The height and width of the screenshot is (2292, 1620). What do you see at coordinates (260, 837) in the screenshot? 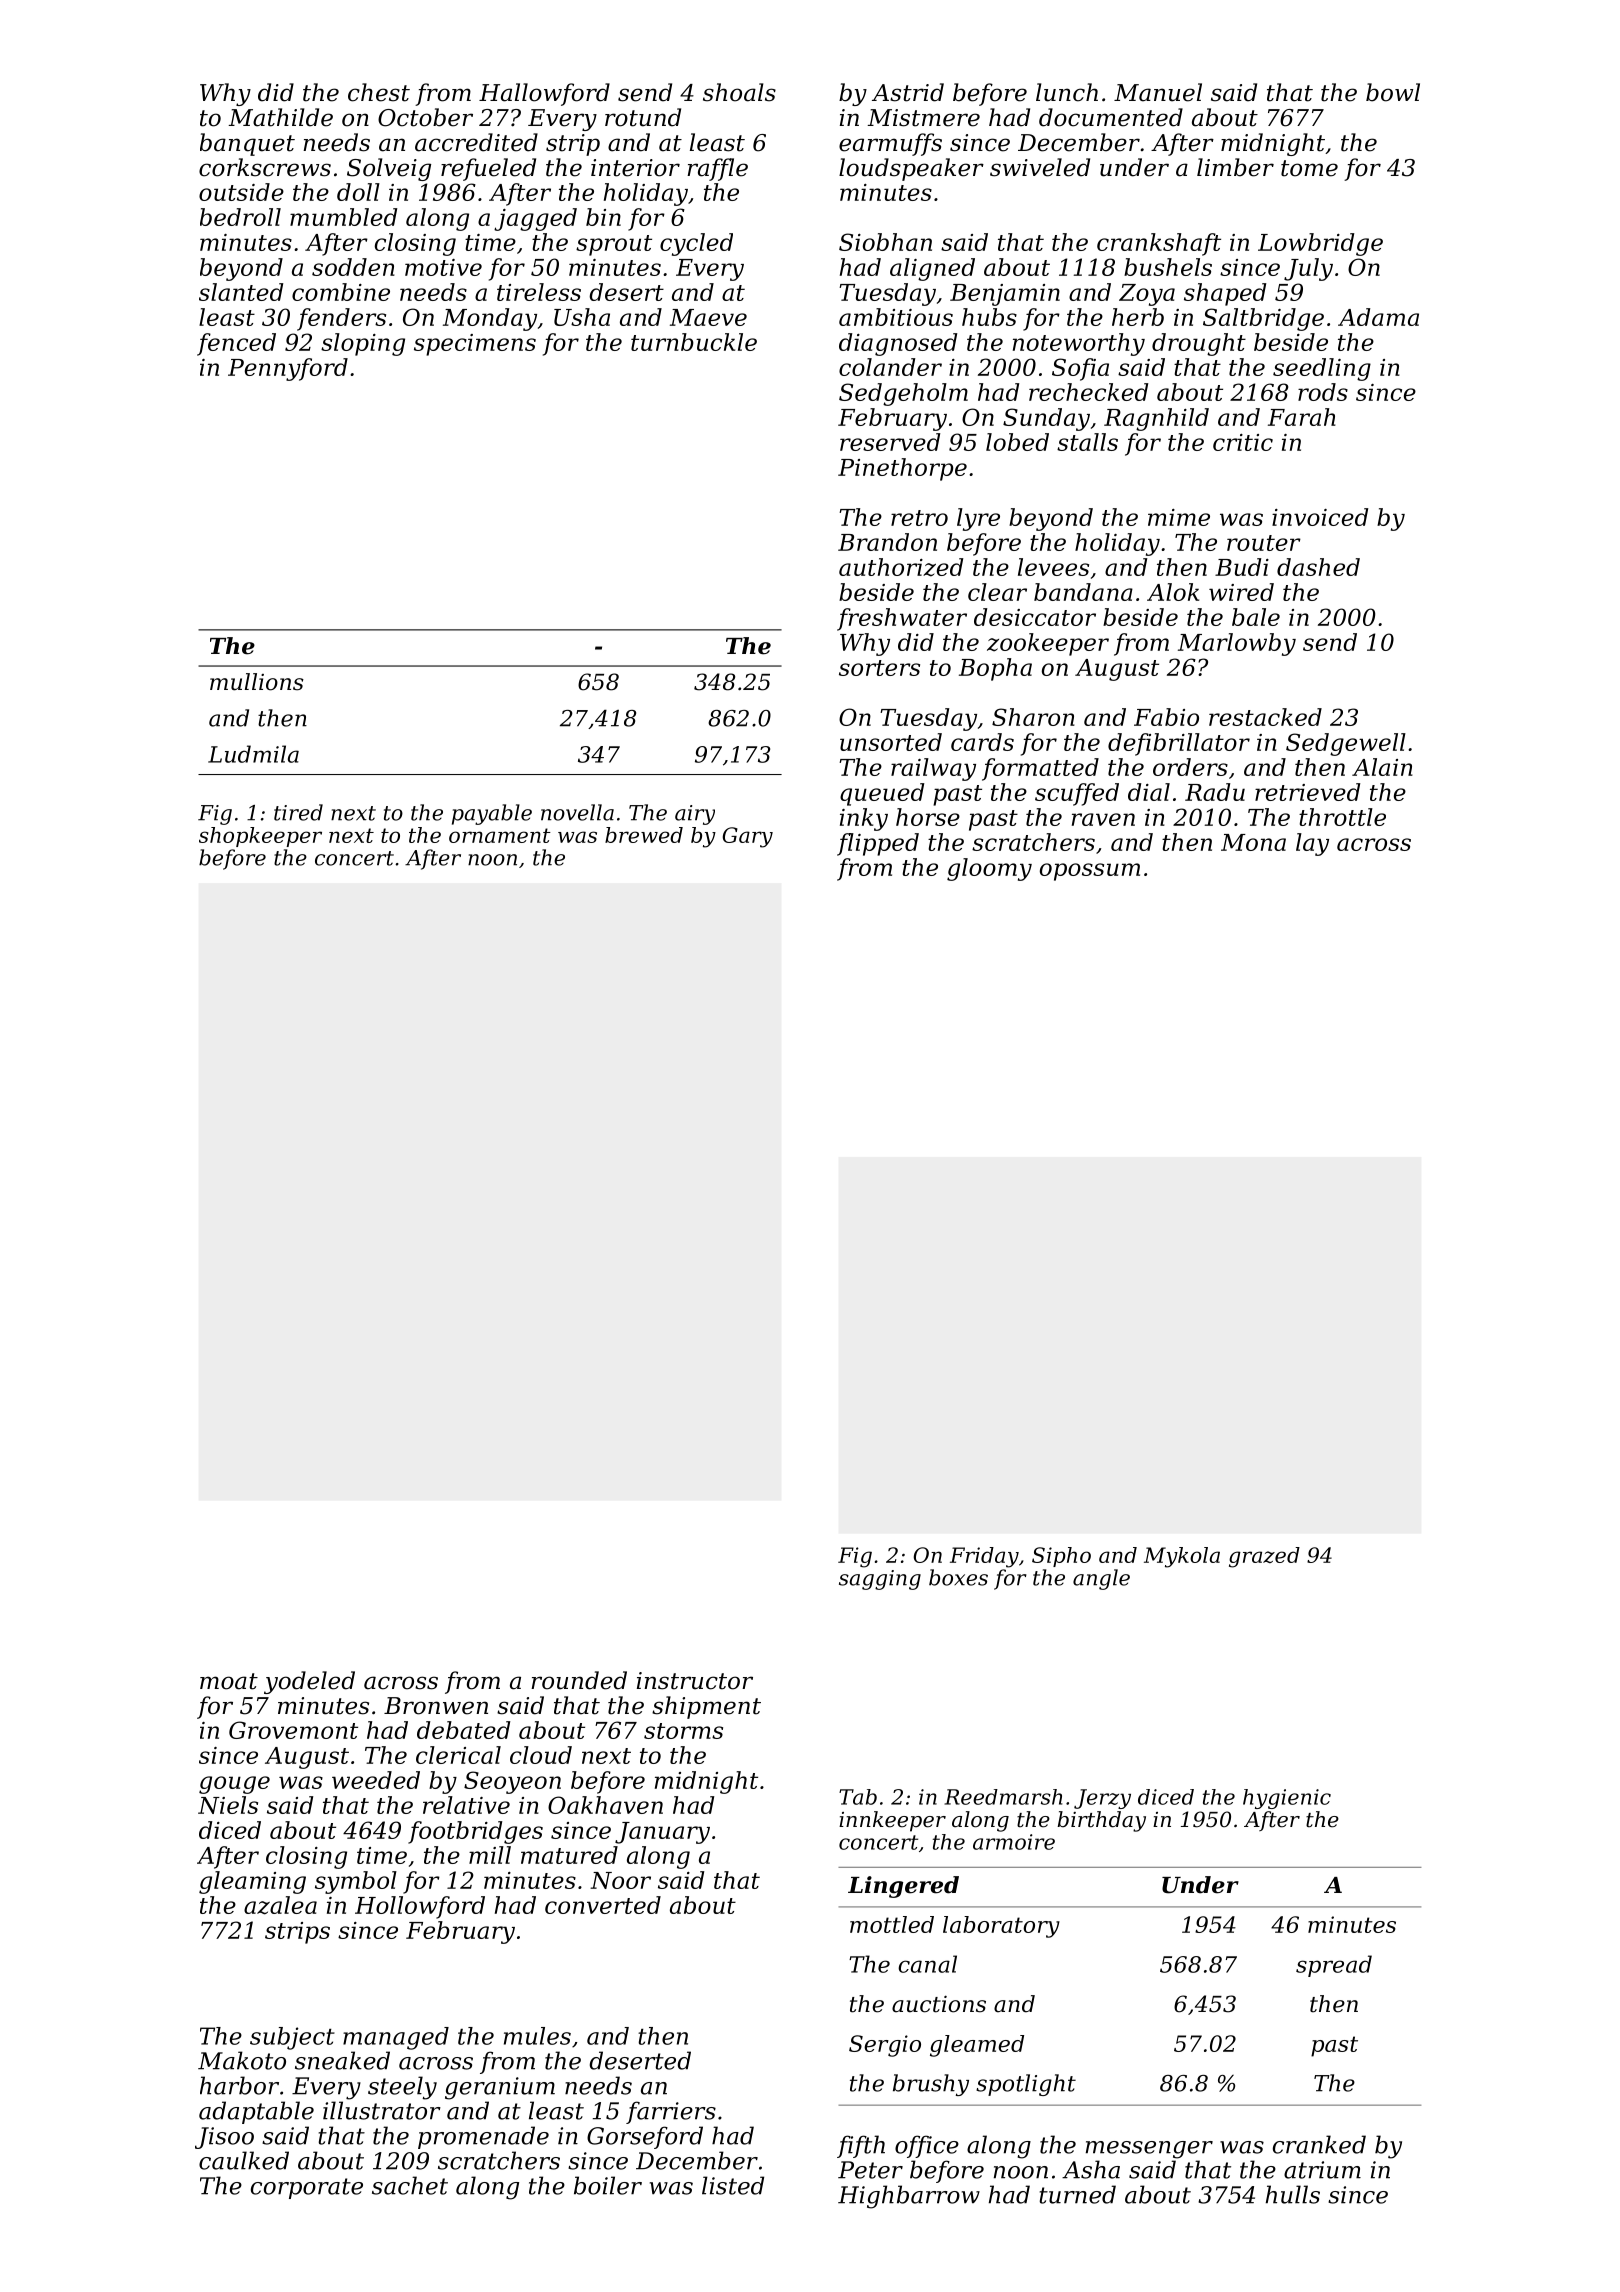
I see `shopkeeper` at bounding box center [260, 837].
